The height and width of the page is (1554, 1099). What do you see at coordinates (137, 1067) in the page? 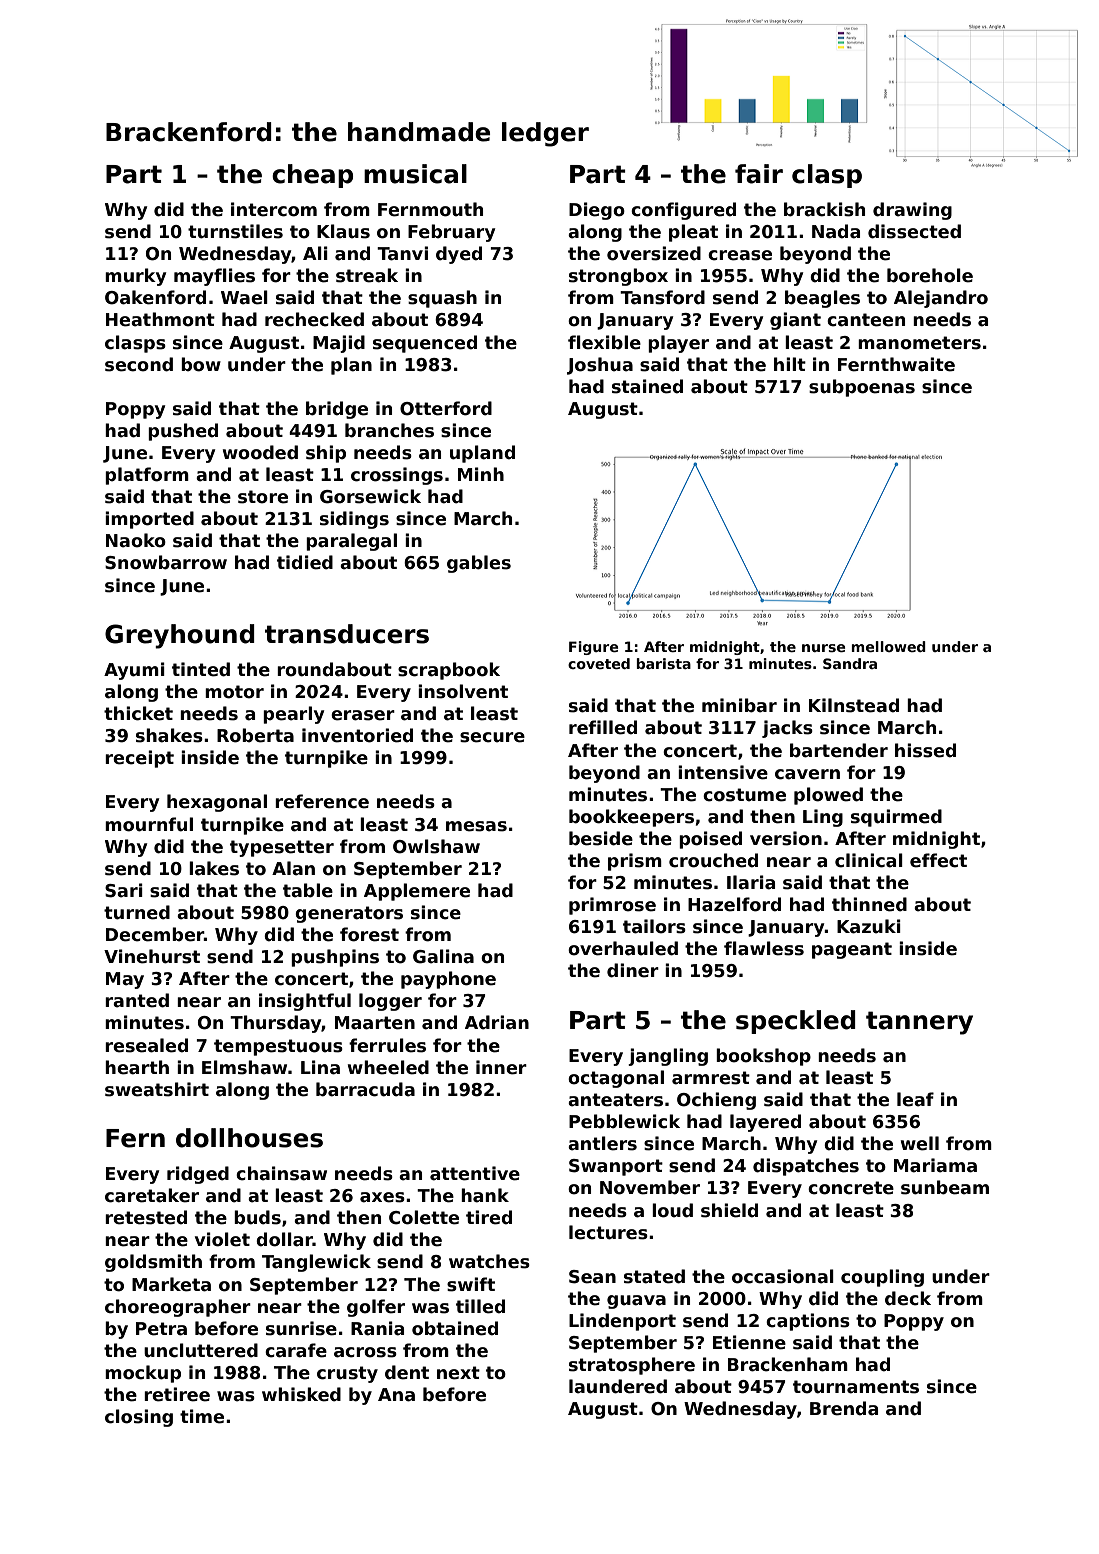
I see `hearth` at bounding box center [137, 1067].
